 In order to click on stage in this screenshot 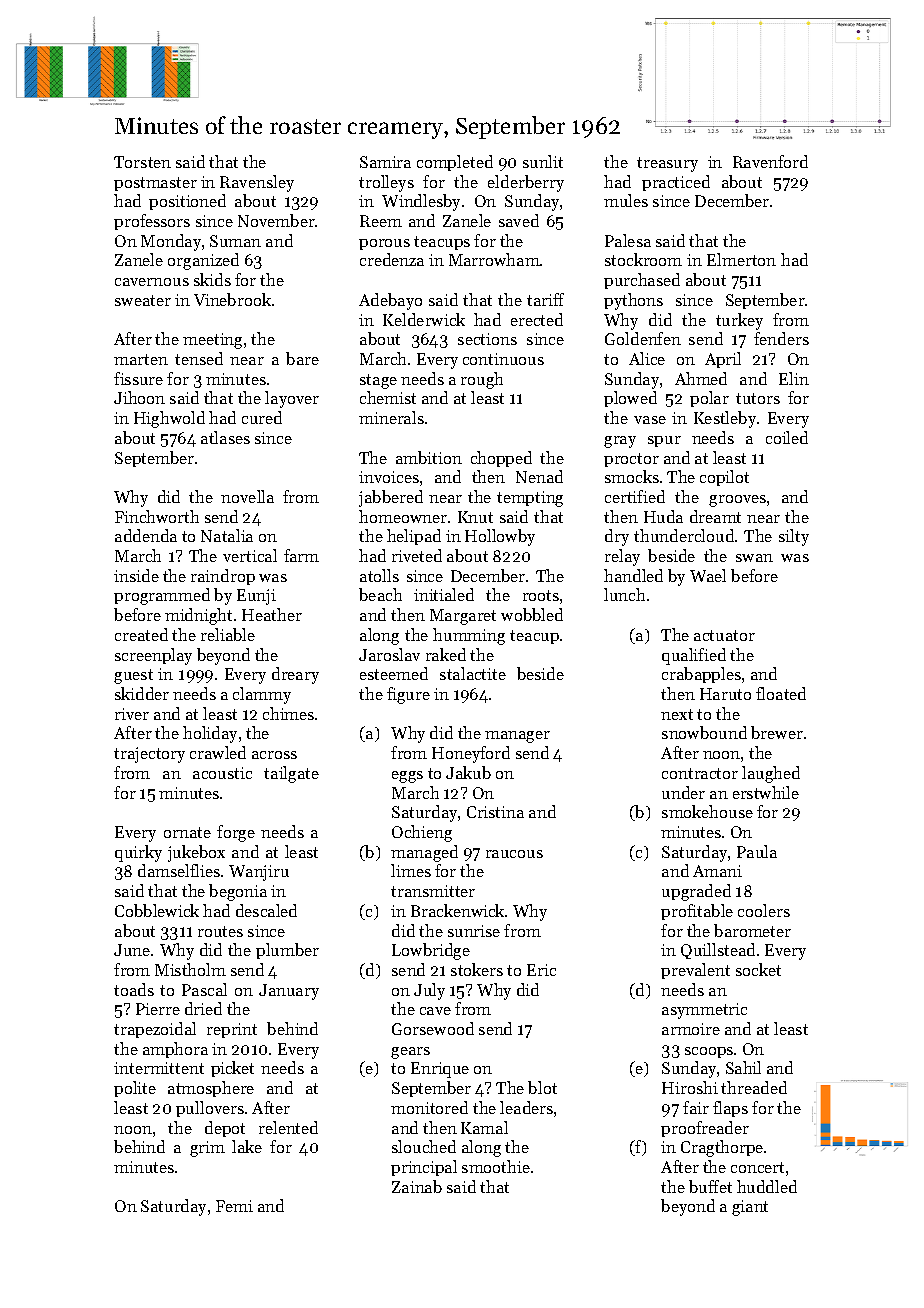, I will do `click(378, 381)`.
